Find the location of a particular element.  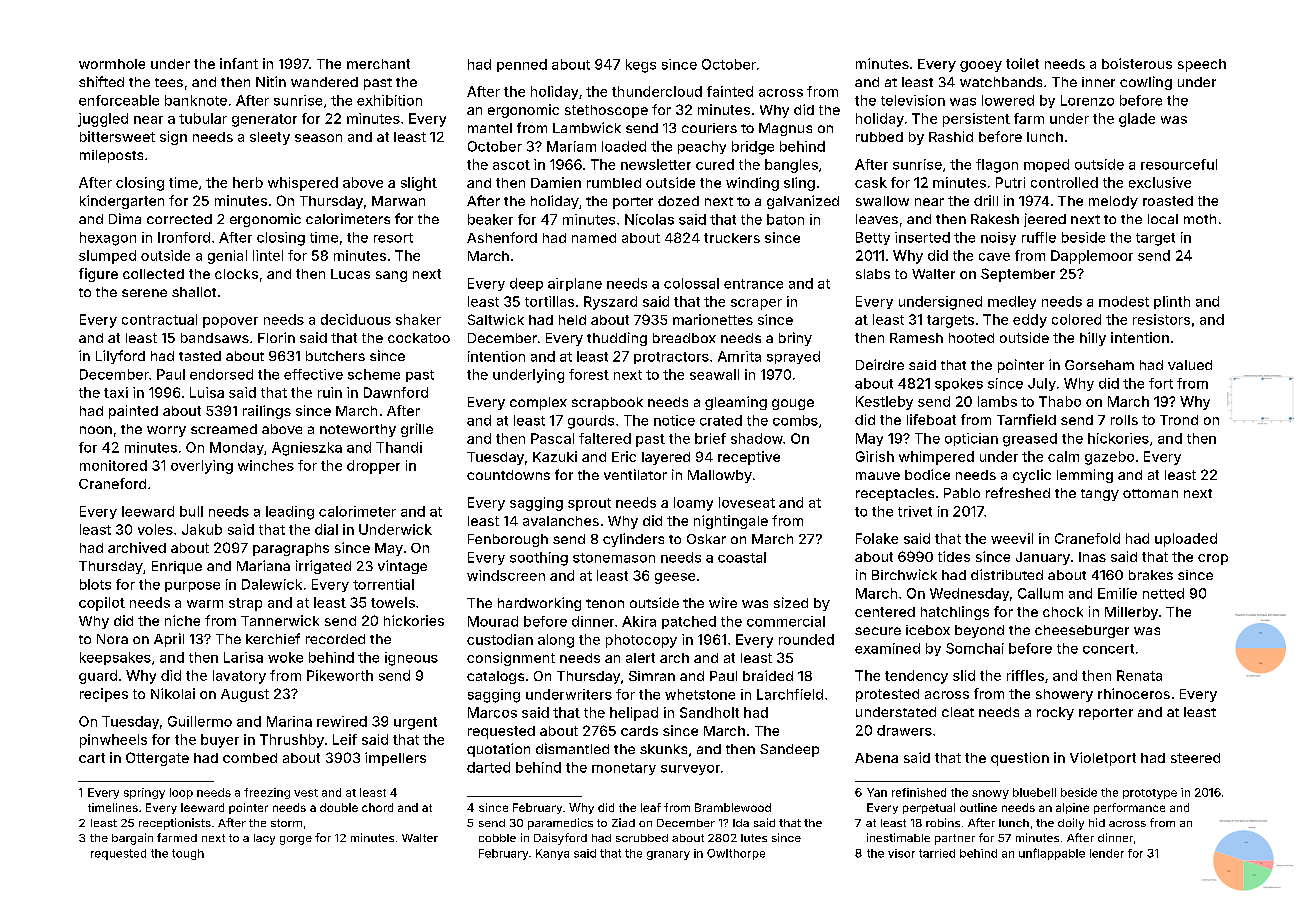

tough is located at coordinates (188, 854).
